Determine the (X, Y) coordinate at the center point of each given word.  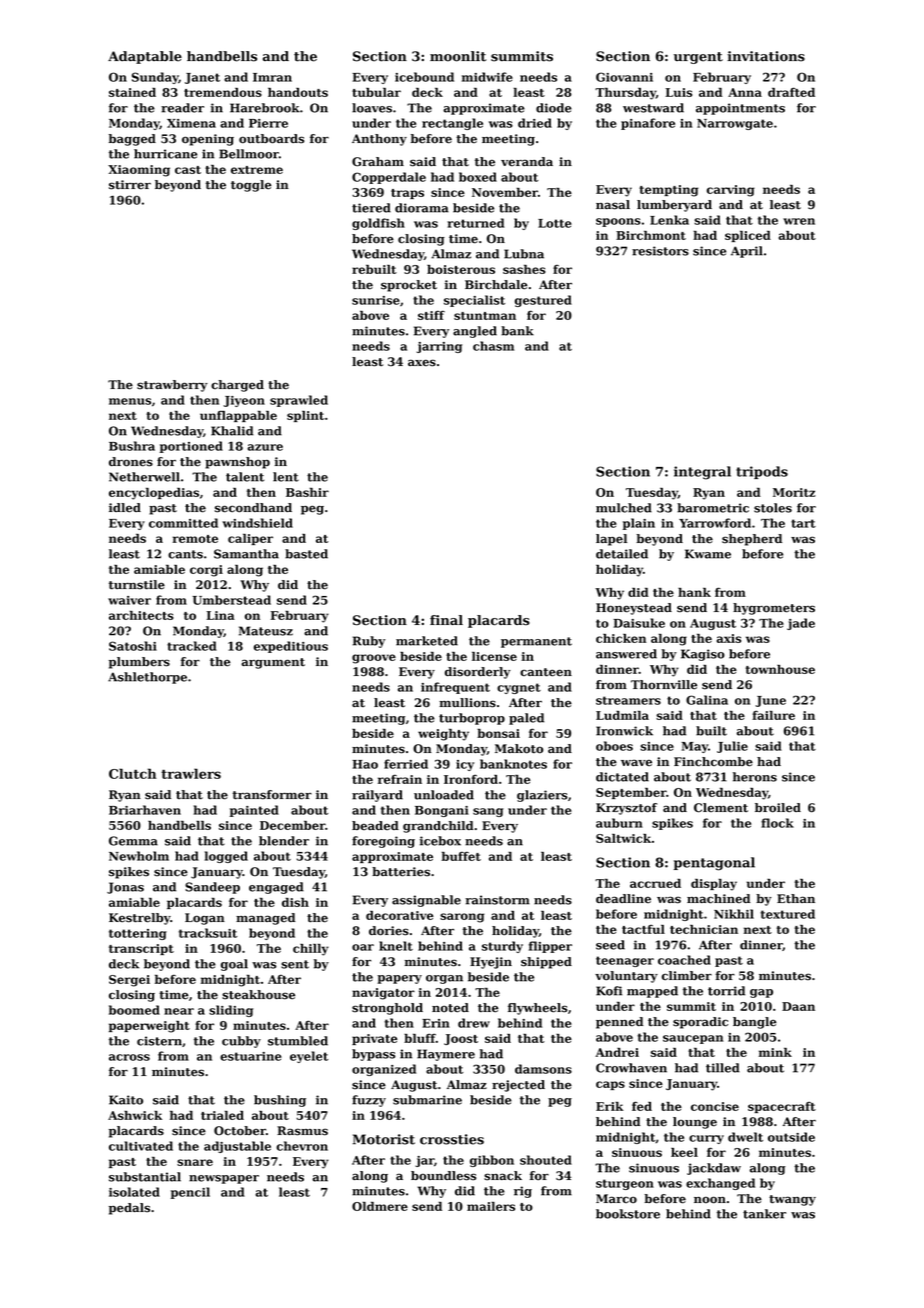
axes (422, 363)
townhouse (780, 669)
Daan (798, 1006)
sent (295, 964)
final (446, 620)
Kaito (126, 1100)
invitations (766, 56)
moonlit (458, 56)
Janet (202, 78)
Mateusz (266, 631)
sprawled (299, 401)
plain (639, 524)
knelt (396, 946)
